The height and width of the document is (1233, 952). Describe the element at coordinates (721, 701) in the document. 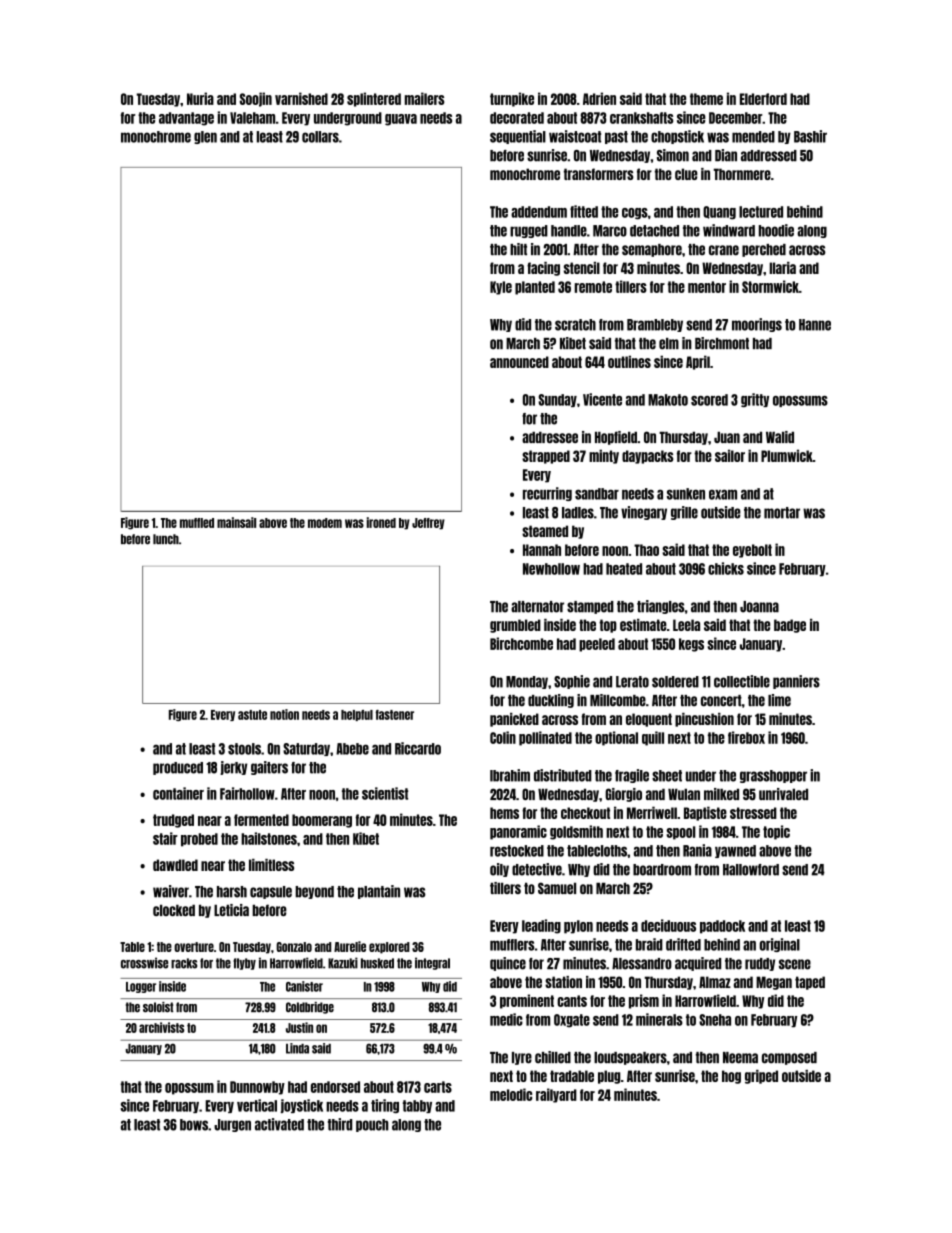

I see `concert` at that location.
